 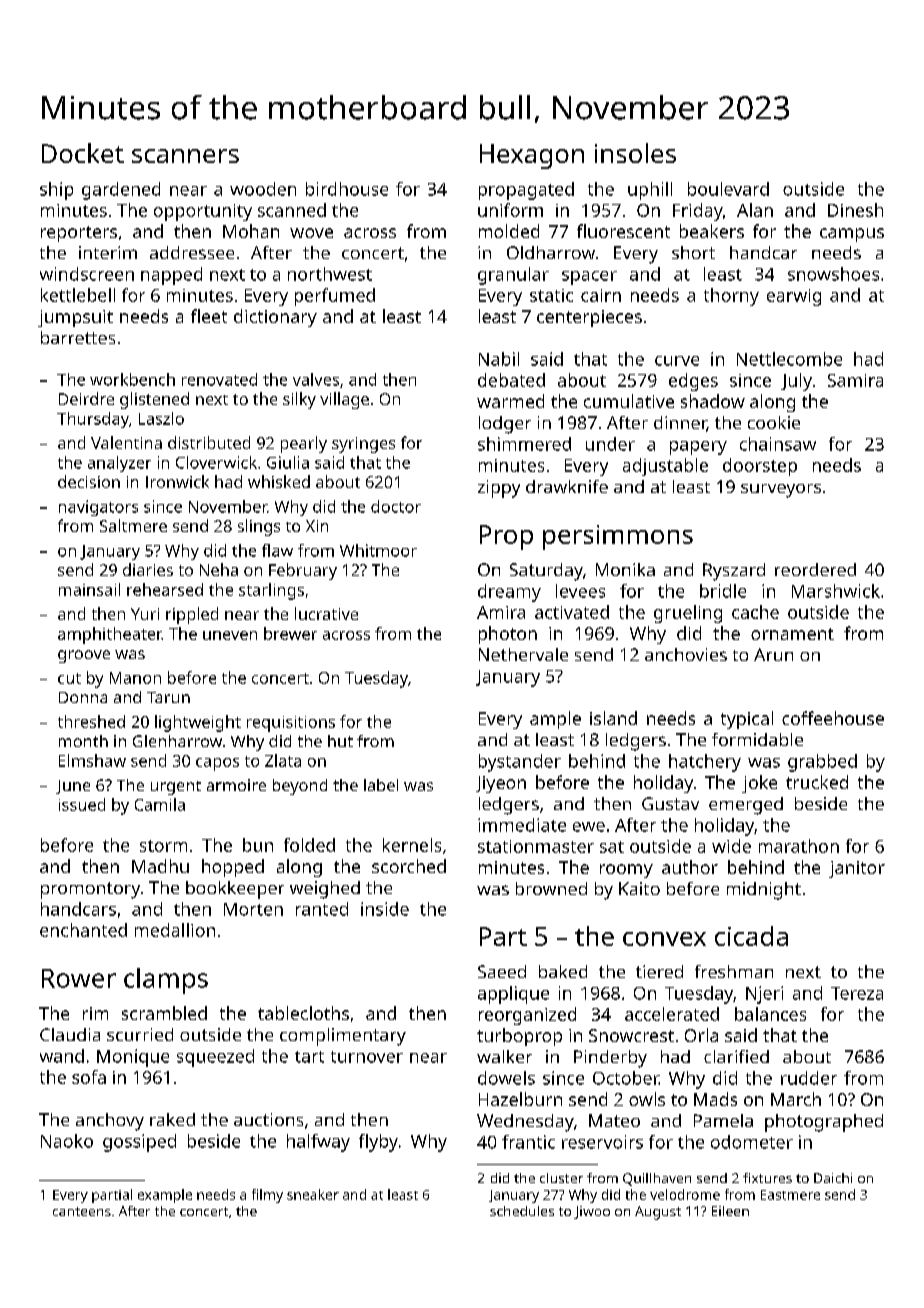 What do you see at coordinates (546, 572) in the screenshot?
I see `Saturday` at bounding box center [546, 572].
